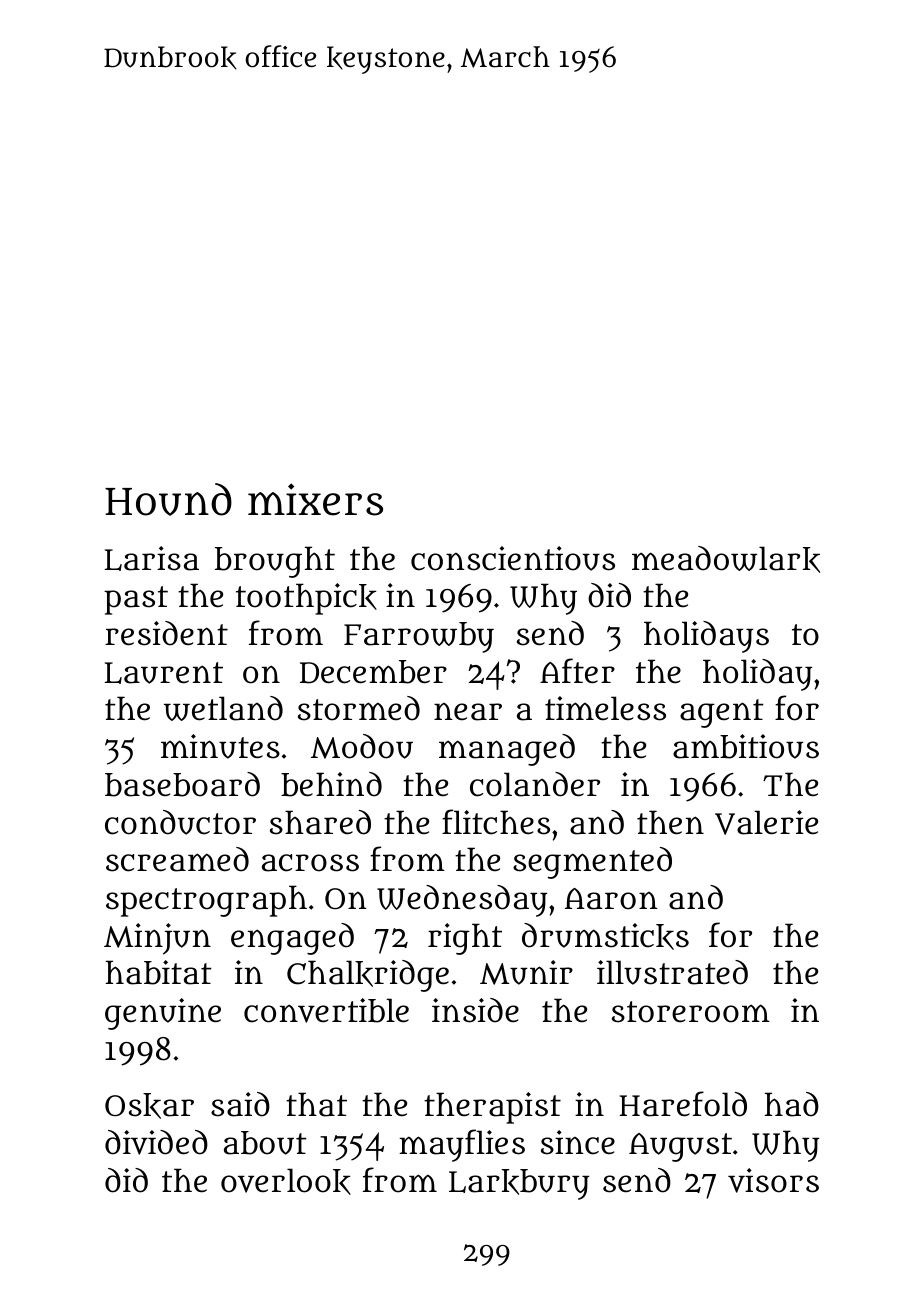 This document has height=1311, width=924. I want to click on managed, so click(507, 750).
